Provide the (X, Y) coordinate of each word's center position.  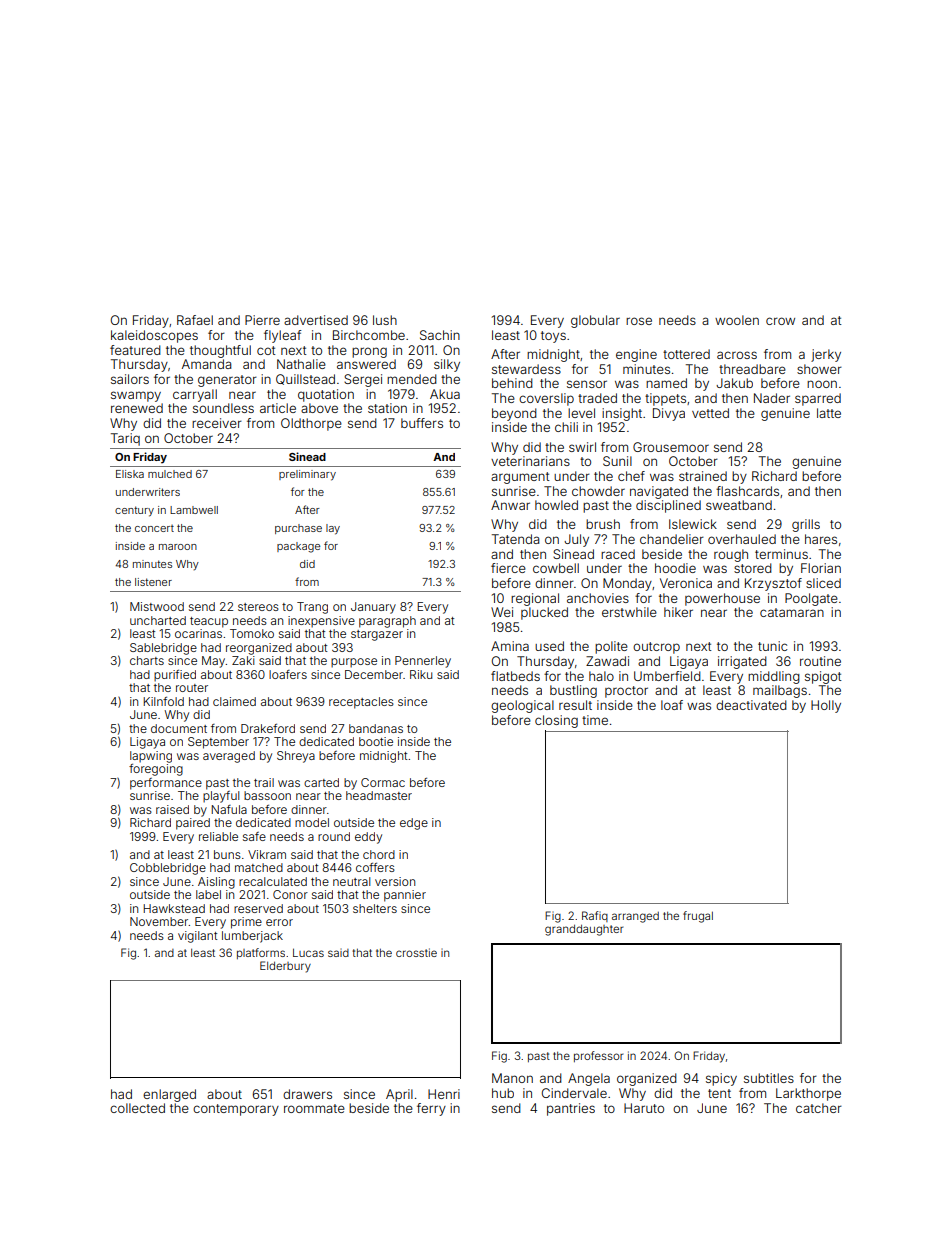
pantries (571, 1109)
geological (522, 706)
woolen (737, 320)
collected (137, 1108)
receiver (217, 423)
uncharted (158, 620)
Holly (826, 706)
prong (369, 352)
